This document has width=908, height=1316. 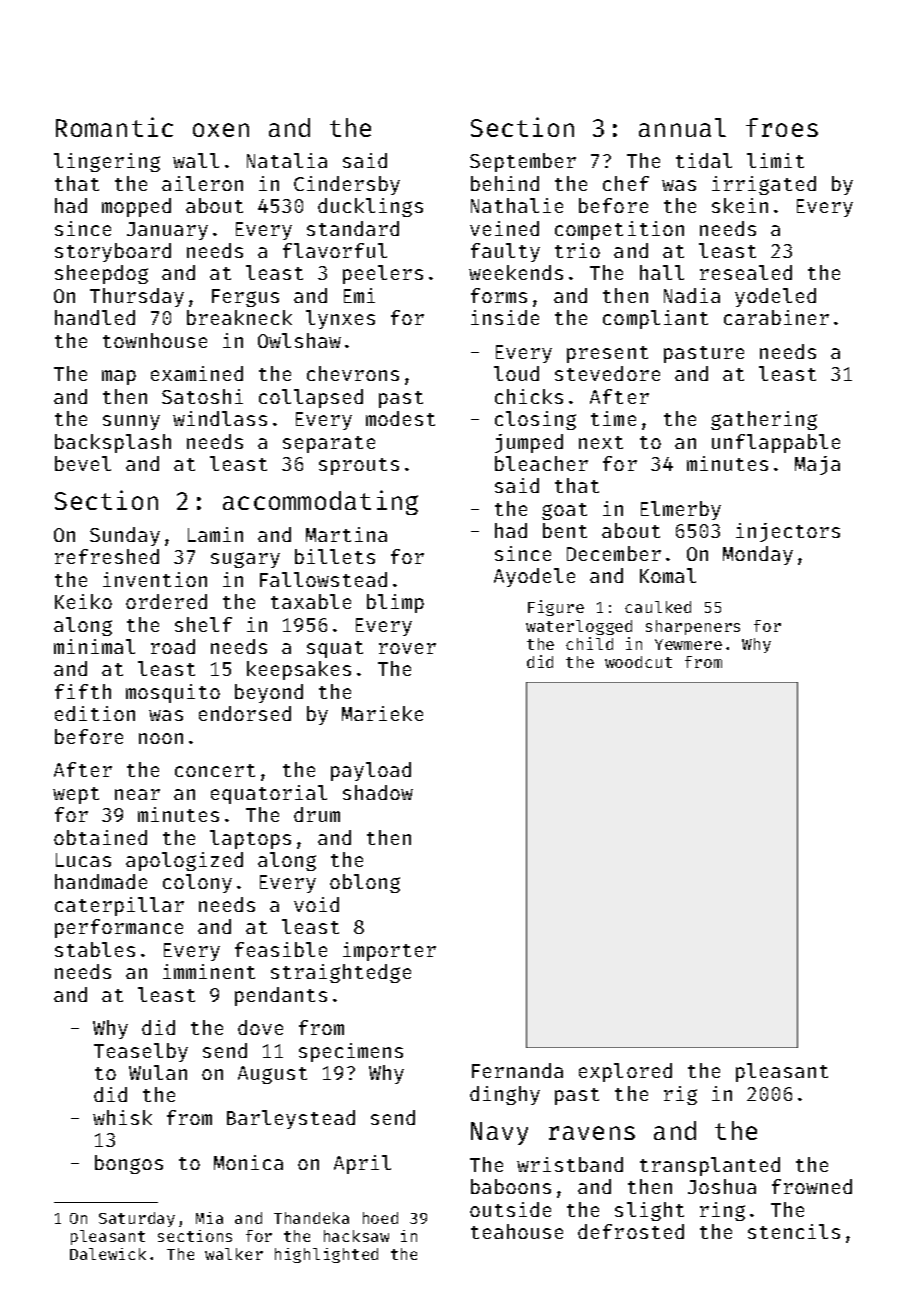 What do you see at coordinates (329, 444) in the document?
I see `separate` at bounding box center [329, 444].
